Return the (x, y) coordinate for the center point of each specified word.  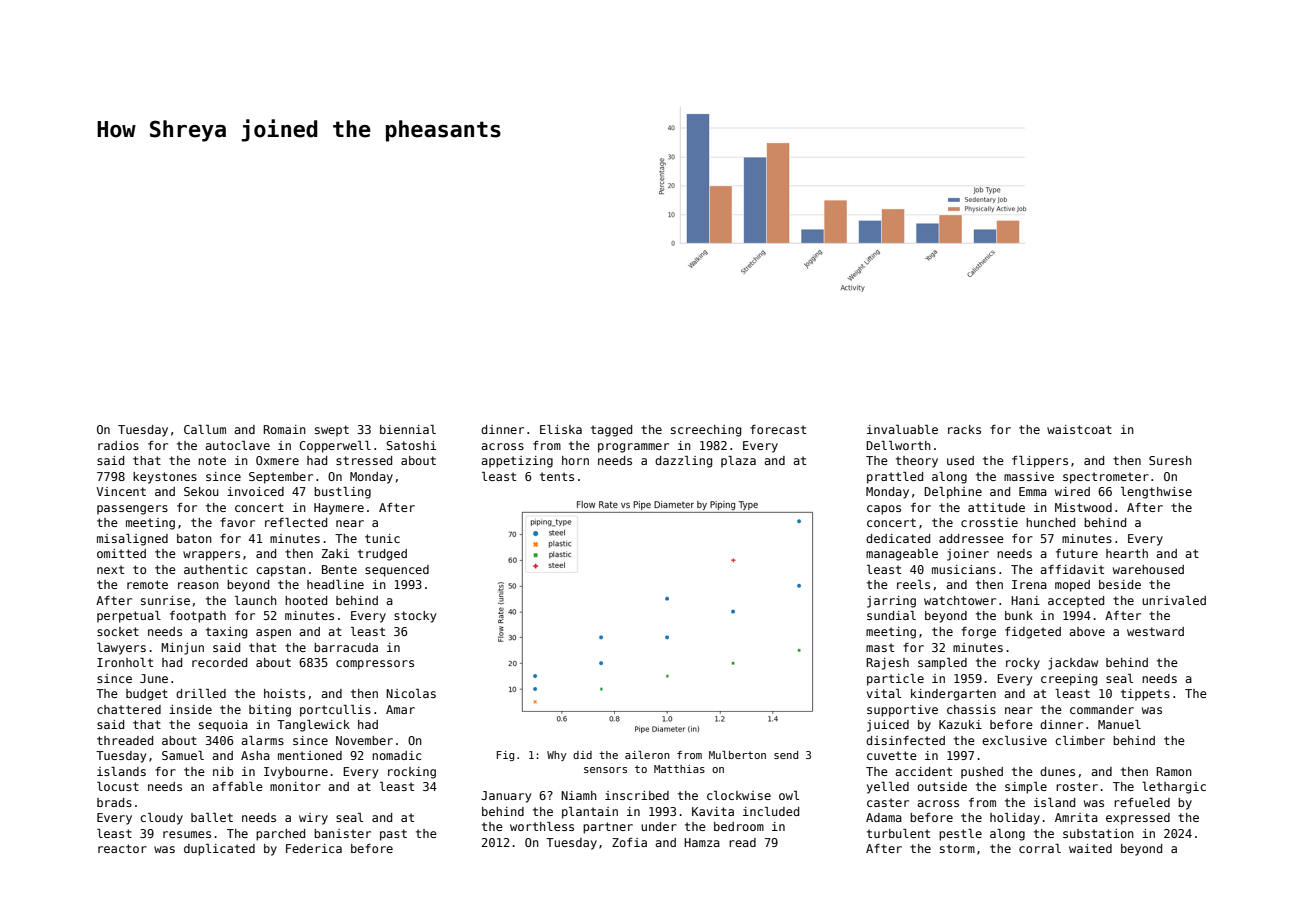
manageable (902, 555)
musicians (964, 569)
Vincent (121, 491)
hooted (306, 600)
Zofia (629, 842)
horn (575, 460)
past (393, 835)
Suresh (1170, 460)
